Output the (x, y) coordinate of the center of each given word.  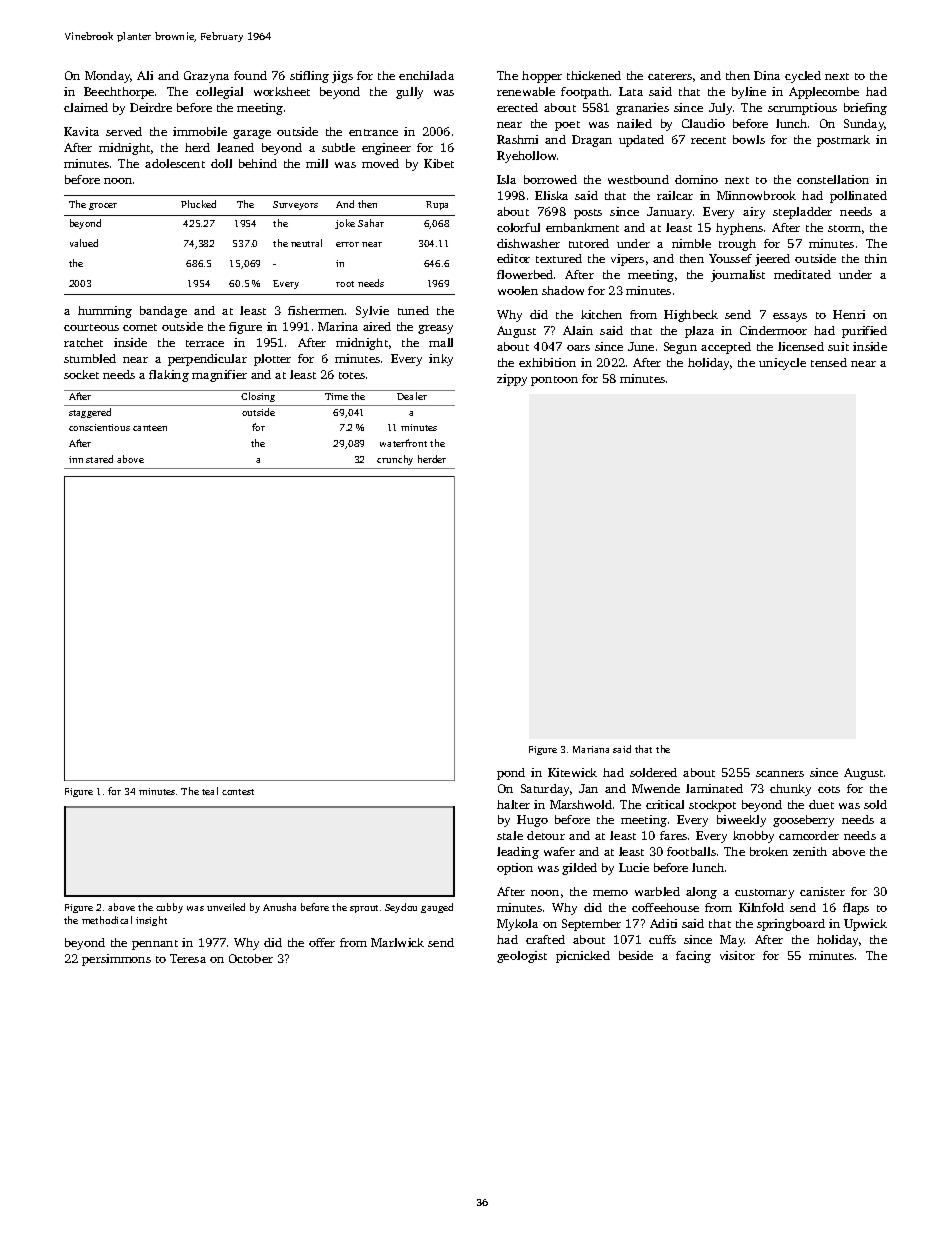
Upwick (865, 925)
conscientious (99, 427)
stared (99, 459)
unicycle (782, 364)
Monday (108, 77)
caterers (670, 76)
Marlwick (397, 942)
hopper (542, 77)
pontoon (554, 381)
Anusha (279, 907)
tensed (829, 362)
